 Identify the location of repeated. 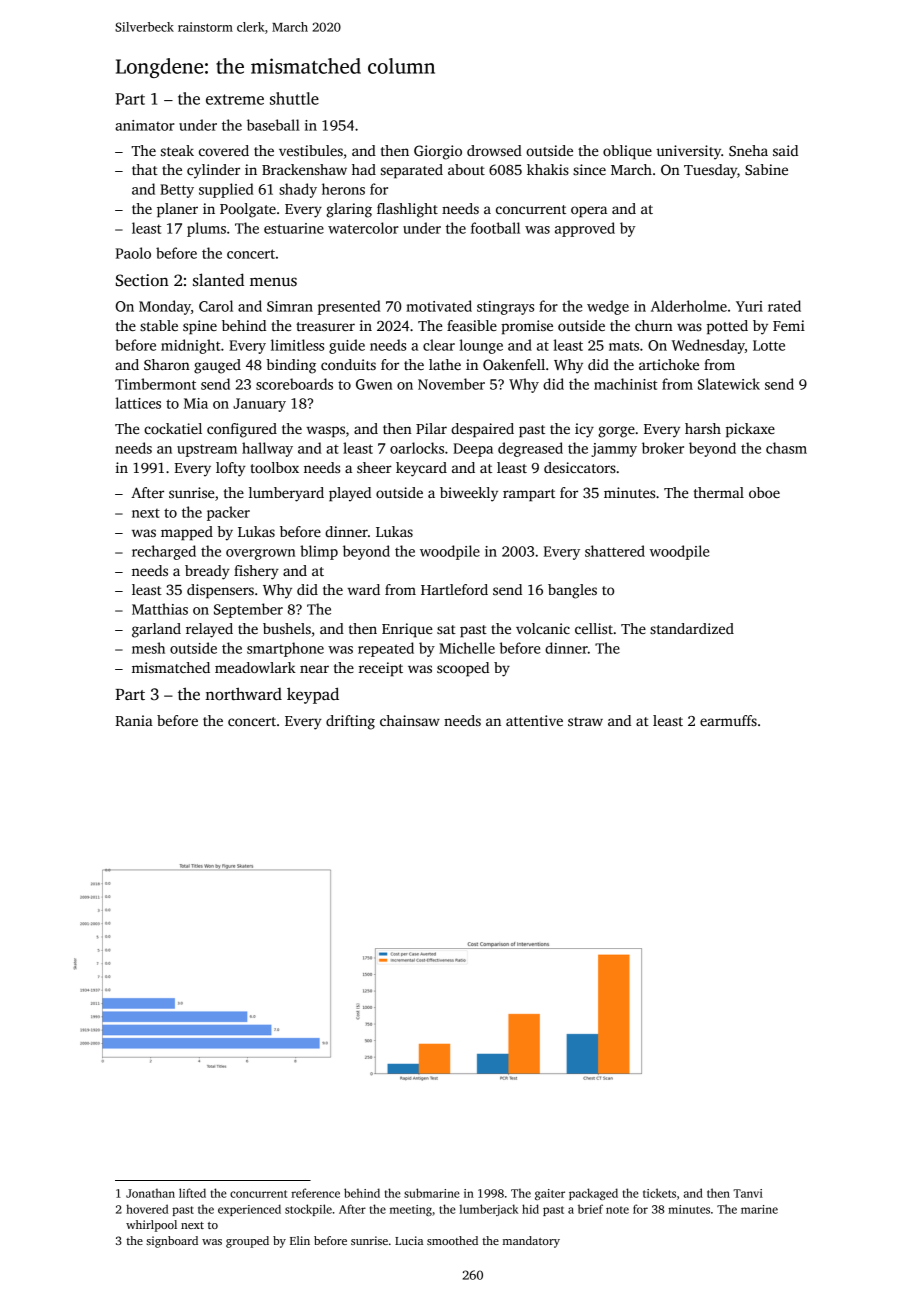
(386, 649).
